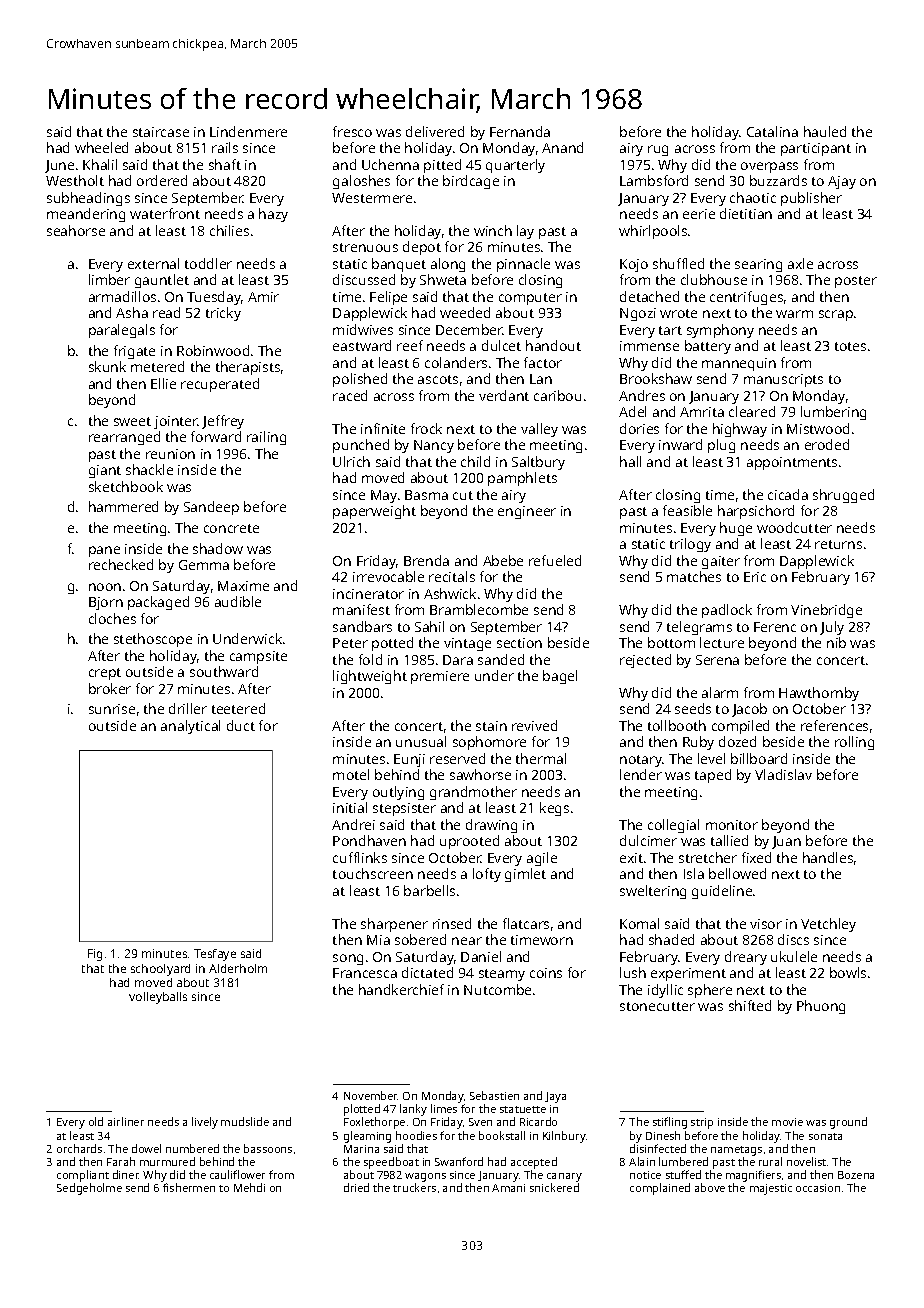 The width and height of the document is (924, 1308). What do you see at coordinates (356, 1187) in the document?
I see `dried` at bounding box center [356, 1187].
